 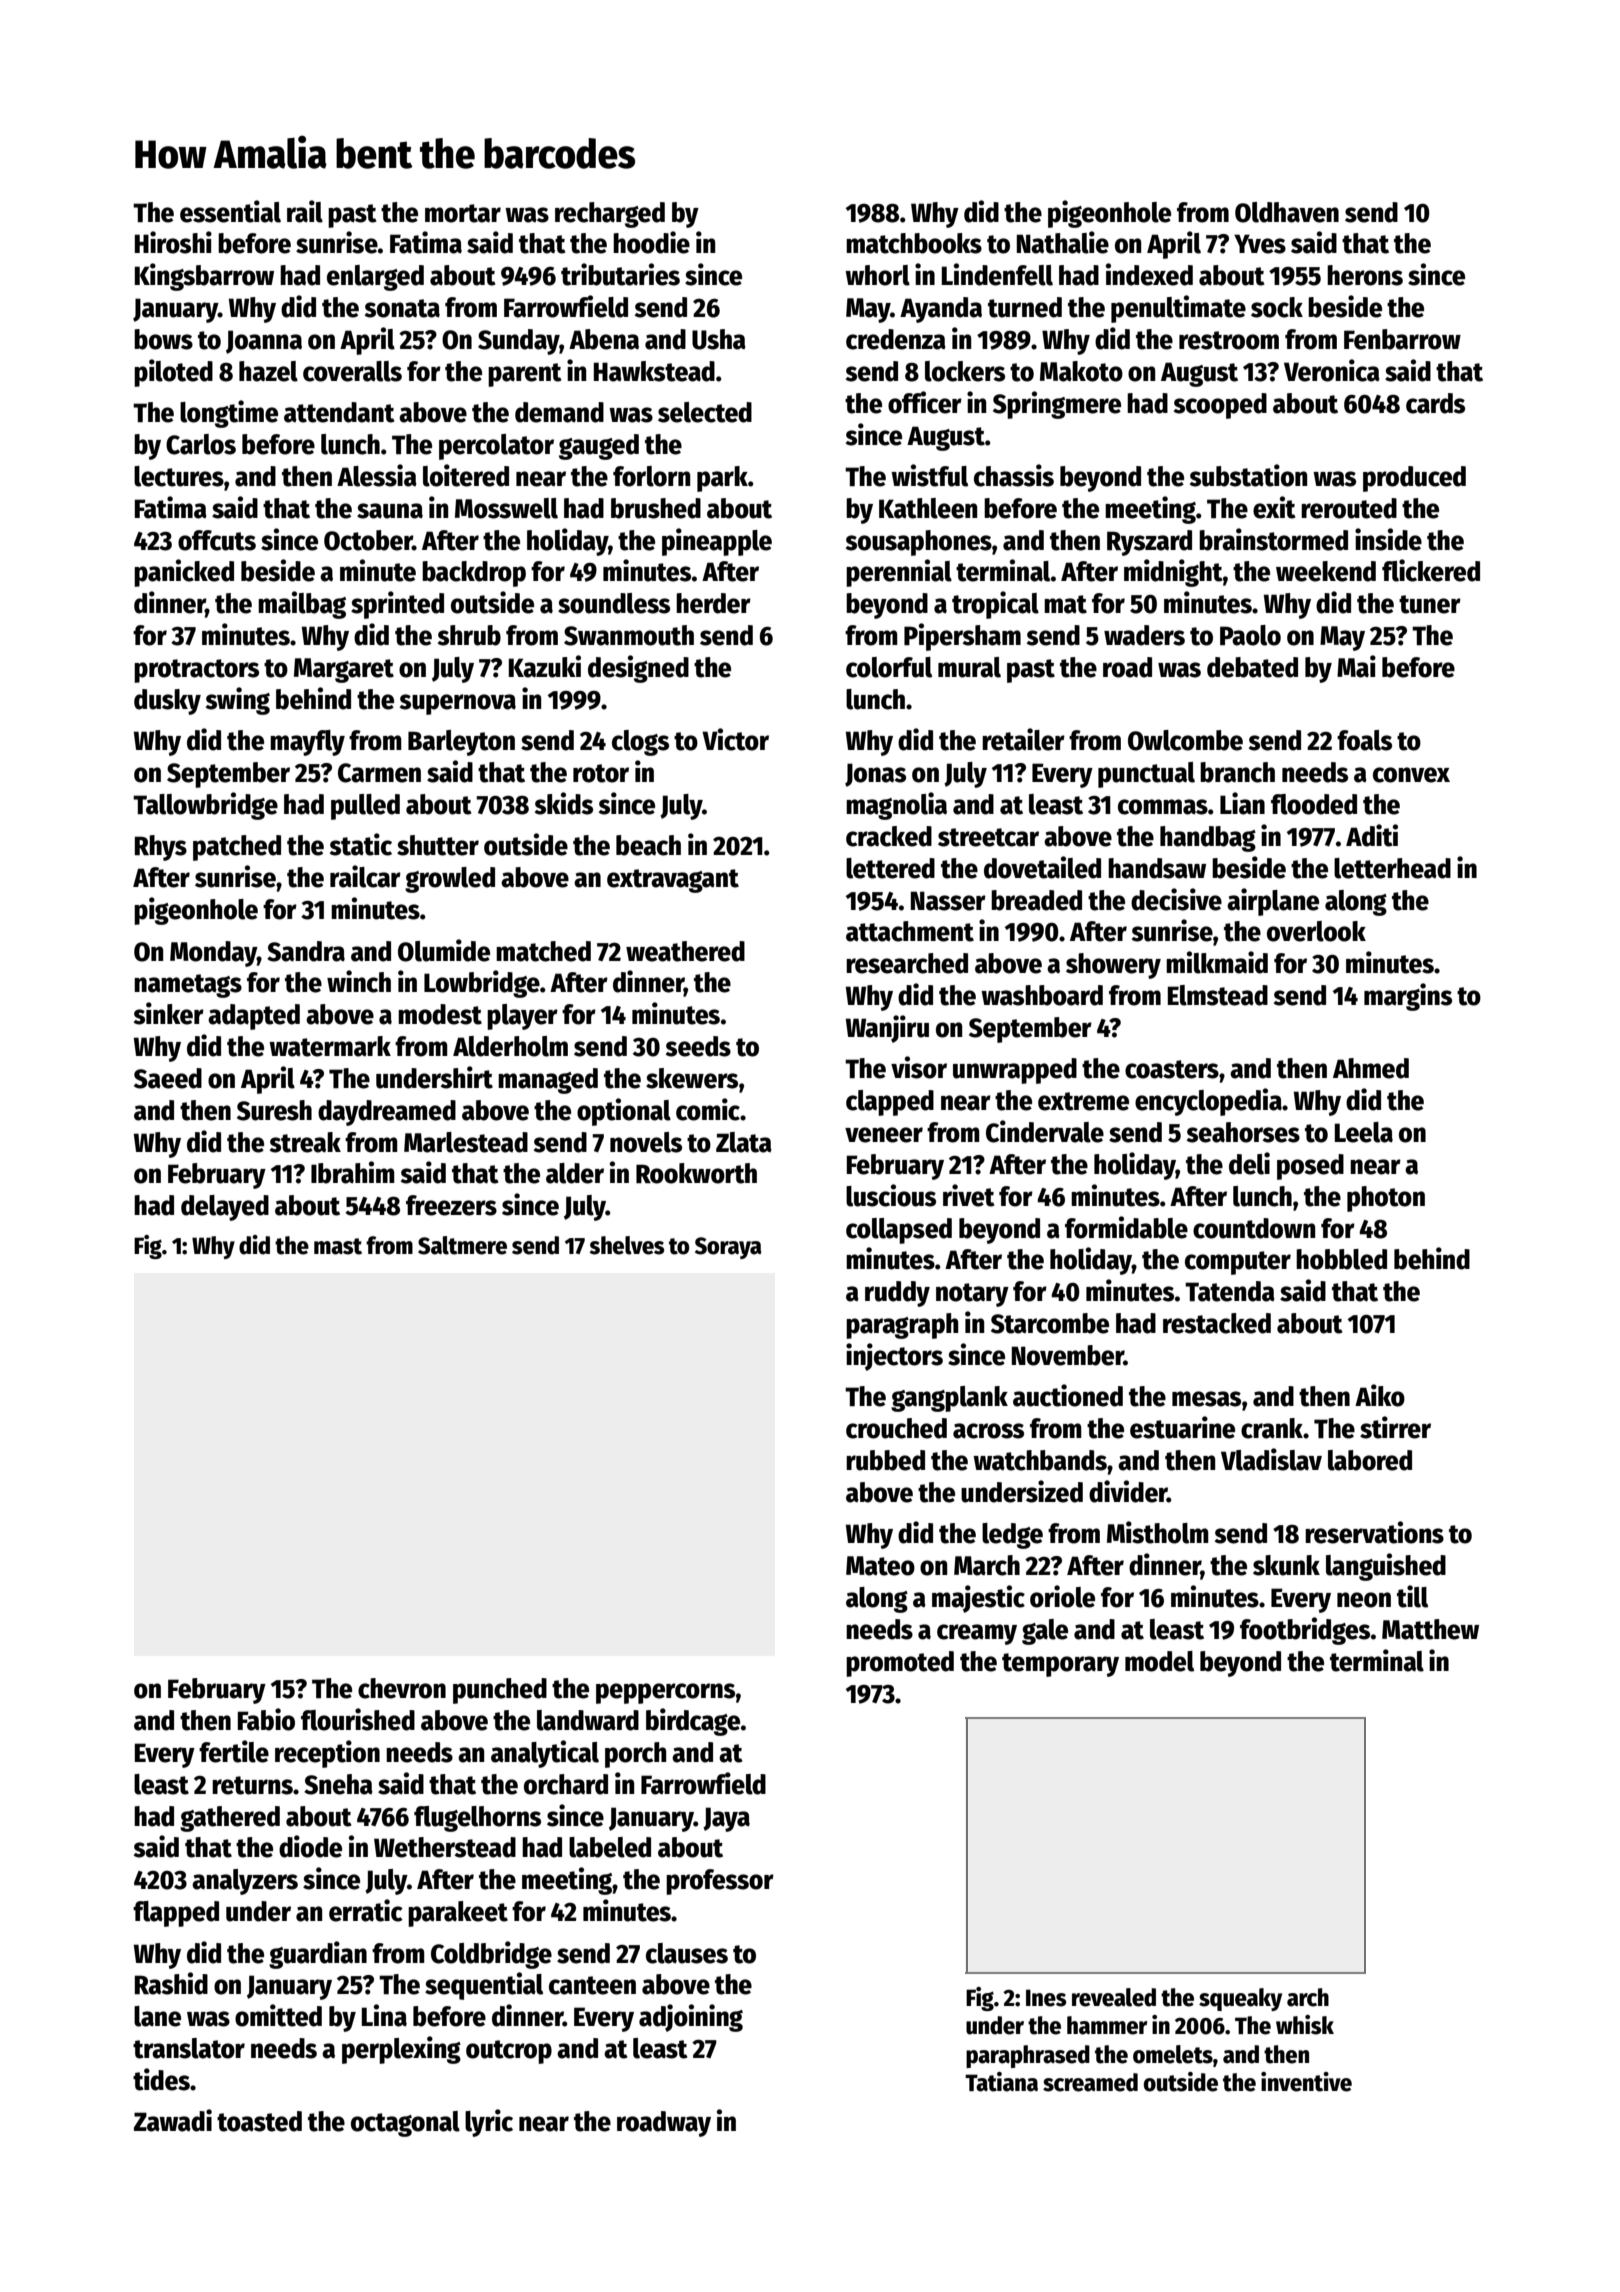 I want to click on flapped, so click(x=176, y=1914).
